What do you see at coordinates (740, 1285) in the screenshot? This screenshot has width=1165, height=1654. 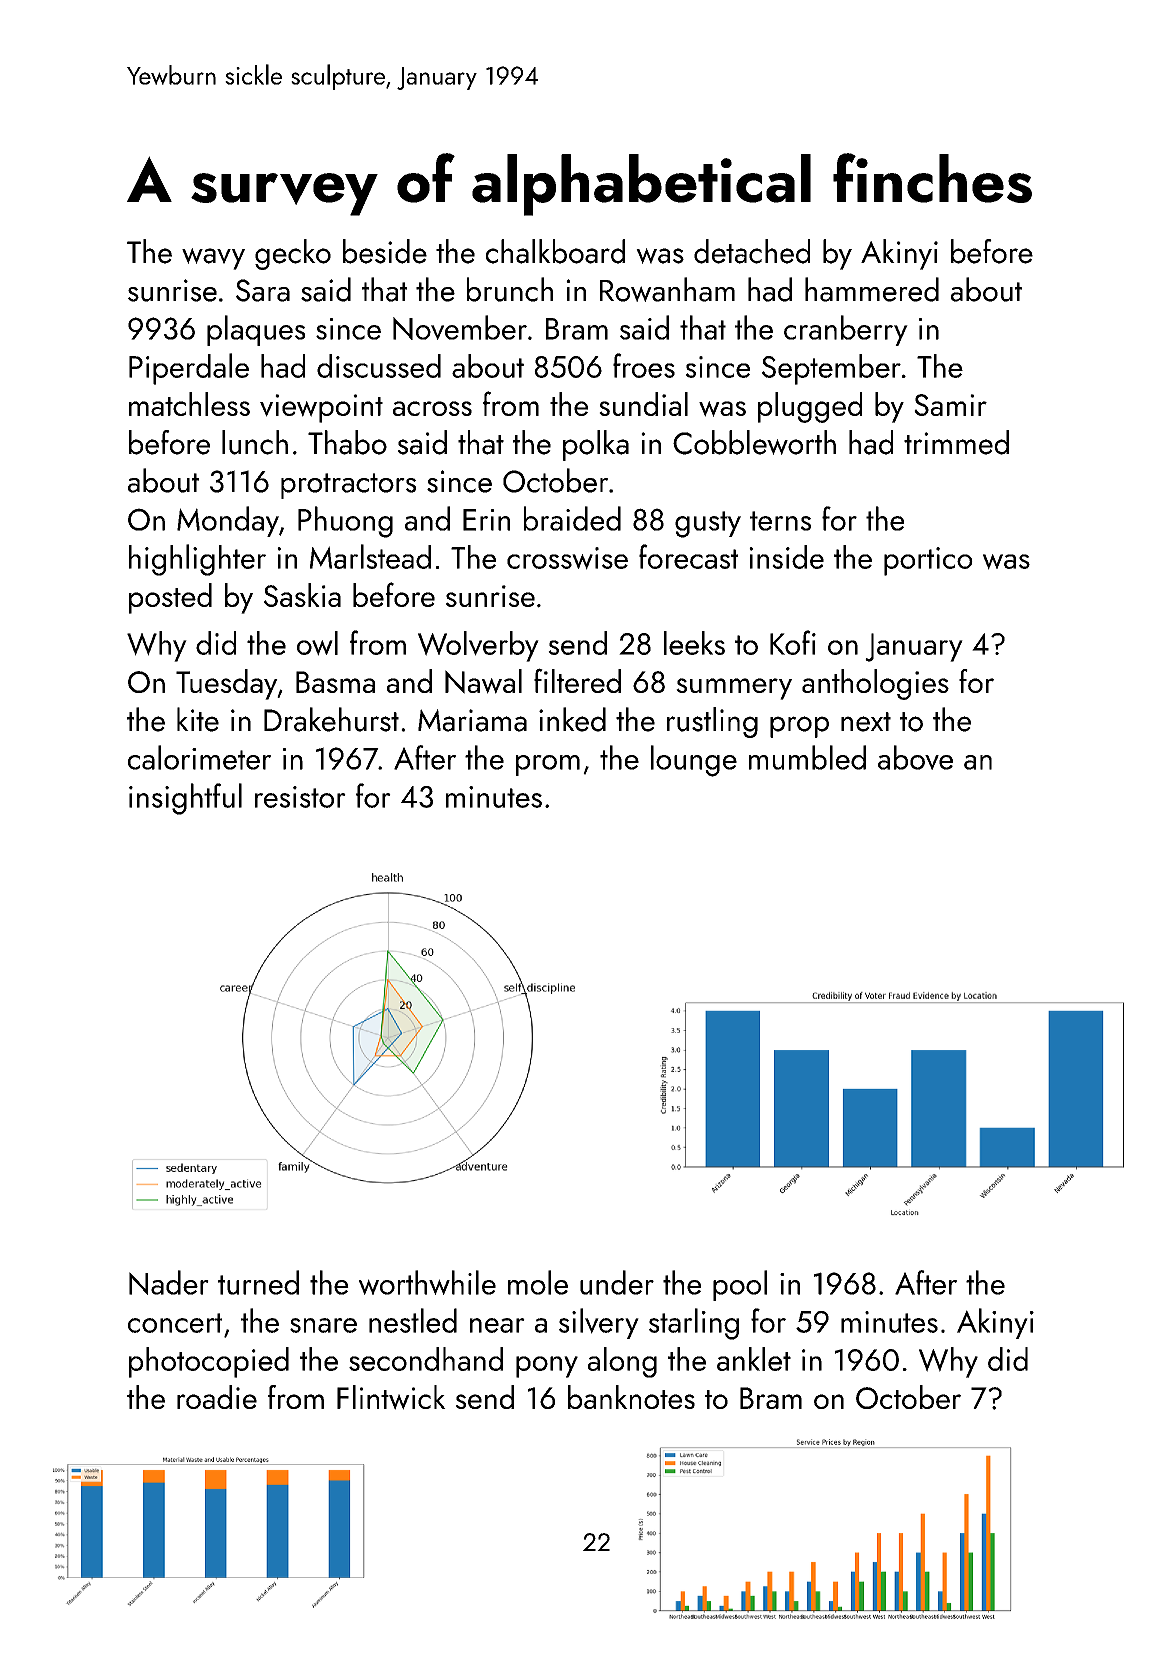 I see `pool` at bounding box center [740, 1285].
